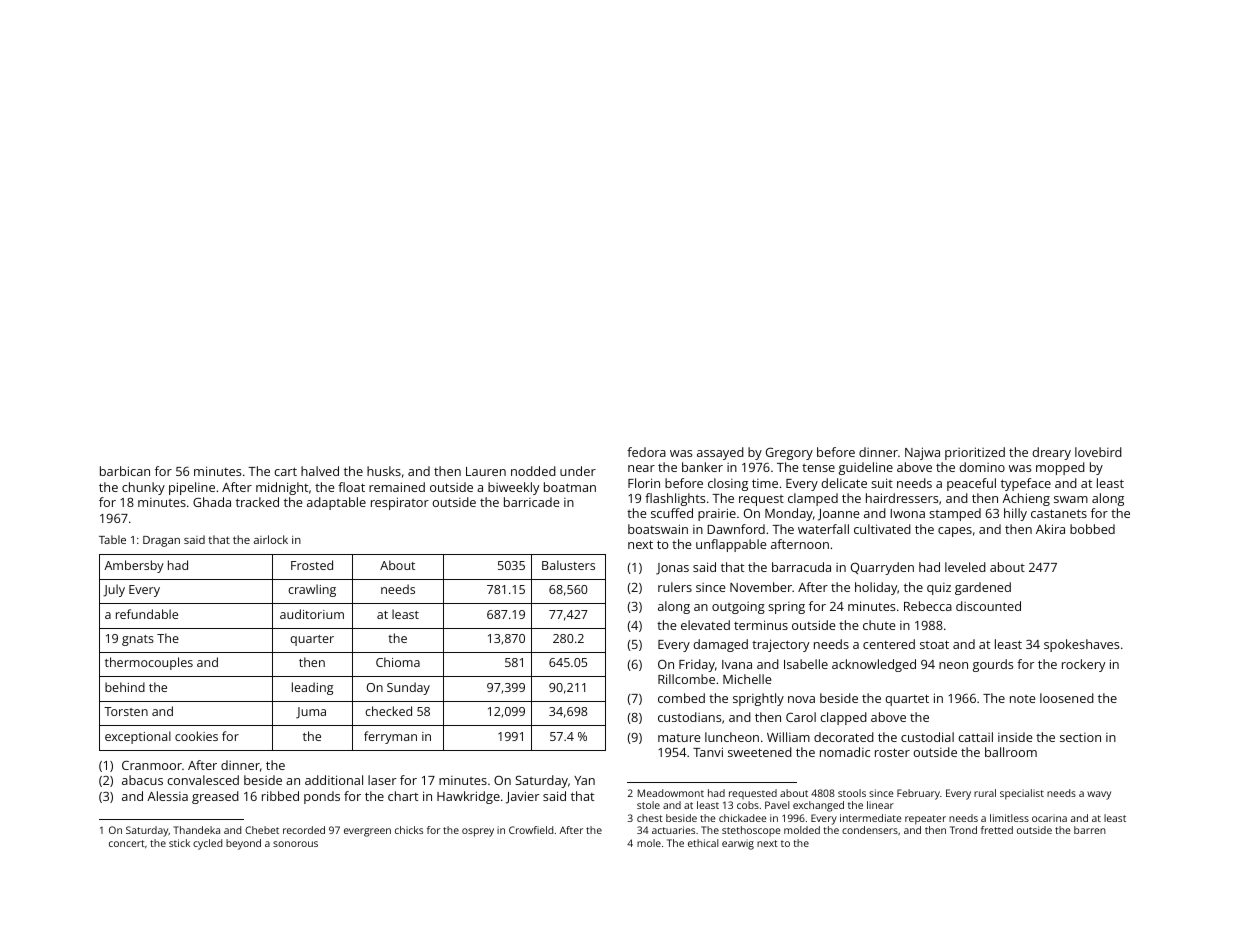  What do you see at coordinates (138, 737) in the screenshot?
I see `exceptional` at bounding box center [138, 737].
